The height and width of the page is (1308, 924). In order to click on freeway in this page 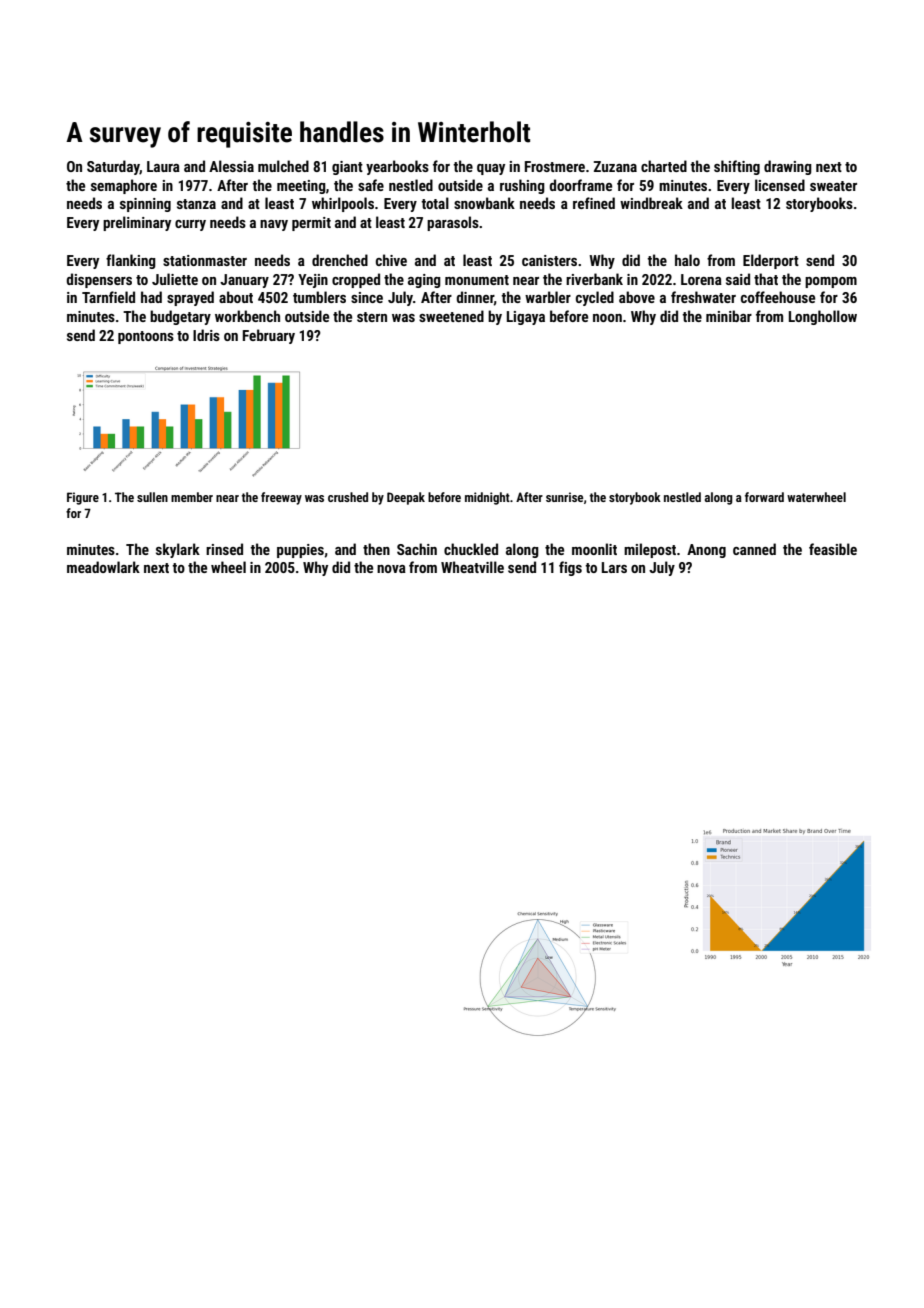, I will do `click(281, 498)`.
